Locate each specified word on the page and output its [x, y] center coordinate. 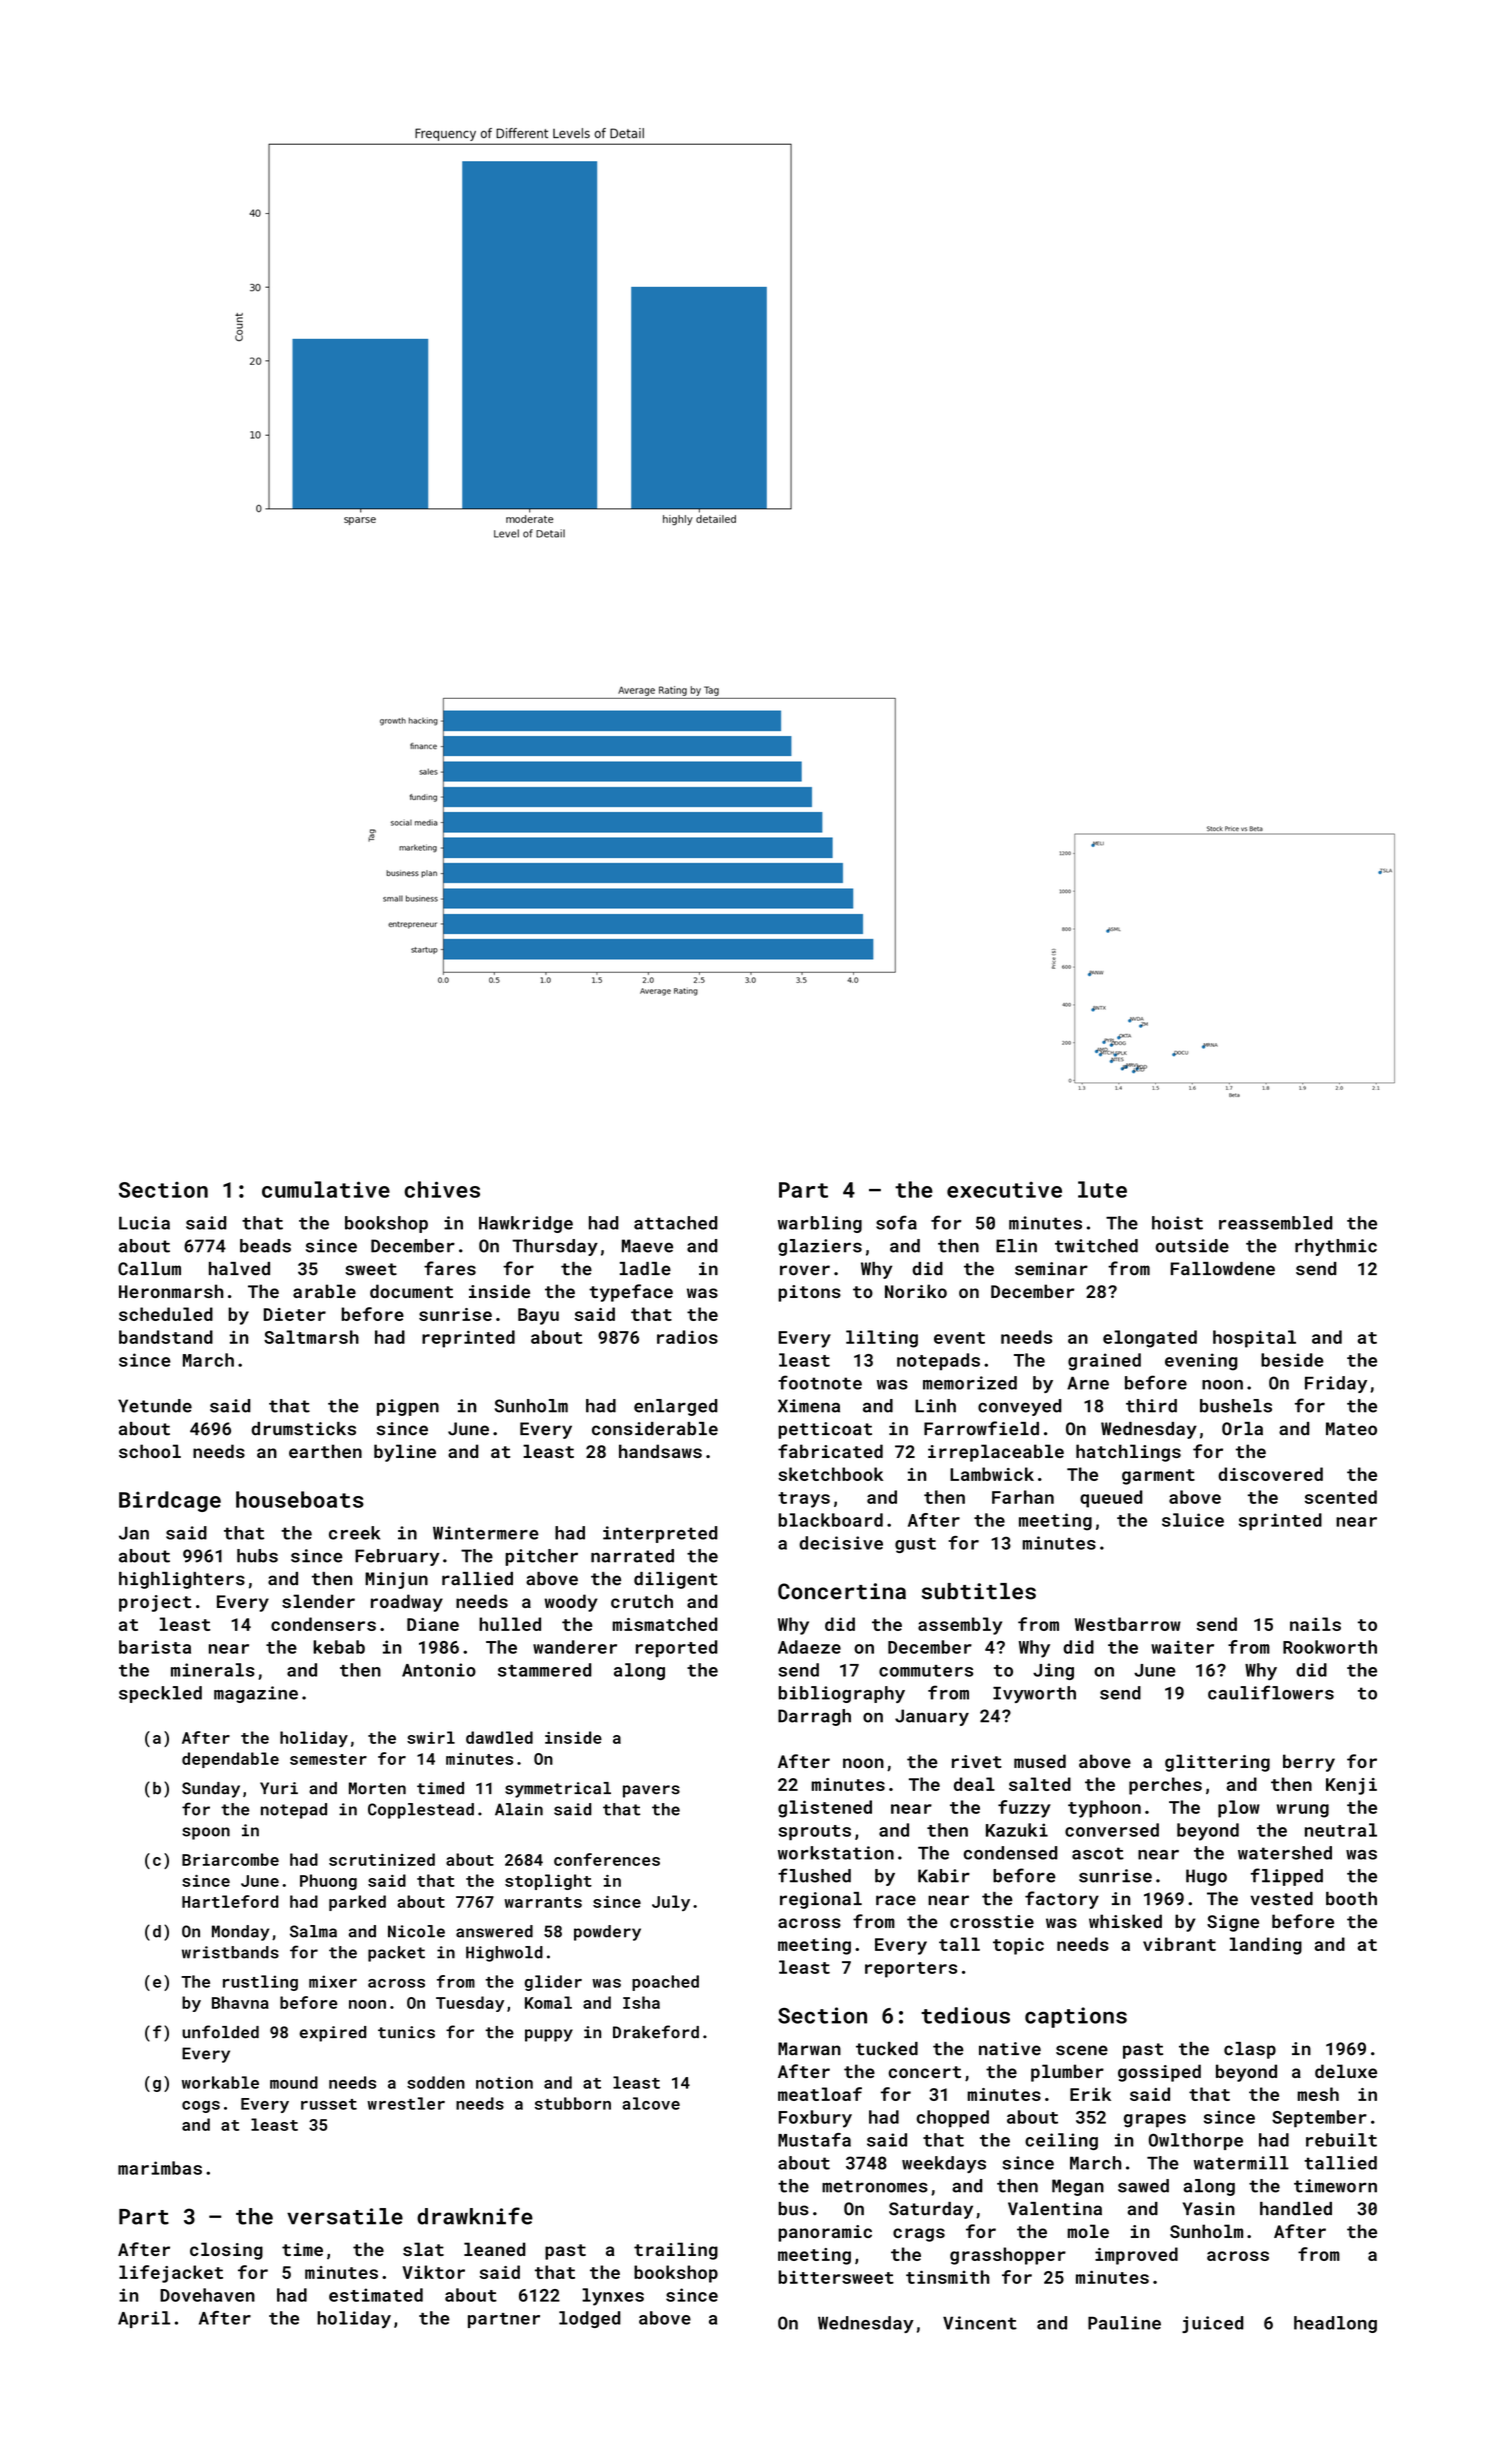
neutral [1341, 1830]
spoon [206, 1833]
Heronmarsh [171, 1291]
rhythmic [1336, 1247]
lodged [590, 2319]
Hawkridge [526, 1224]
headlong [1335, 2324]
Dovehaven [207, 2295]
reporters [911, 1970]
